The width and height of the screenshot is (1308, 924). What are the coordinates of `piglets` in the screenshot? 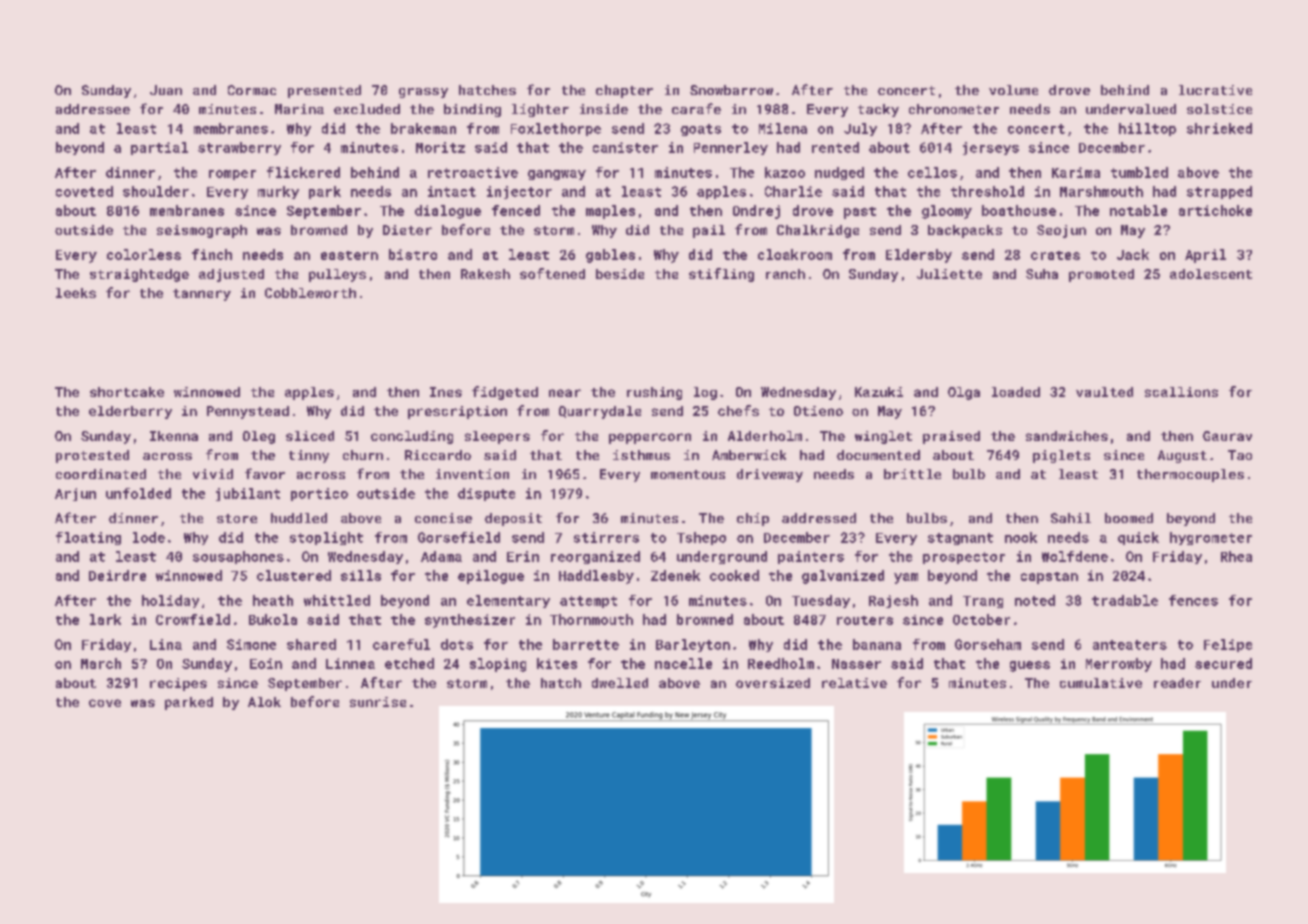 It's located at (1061, 456).
